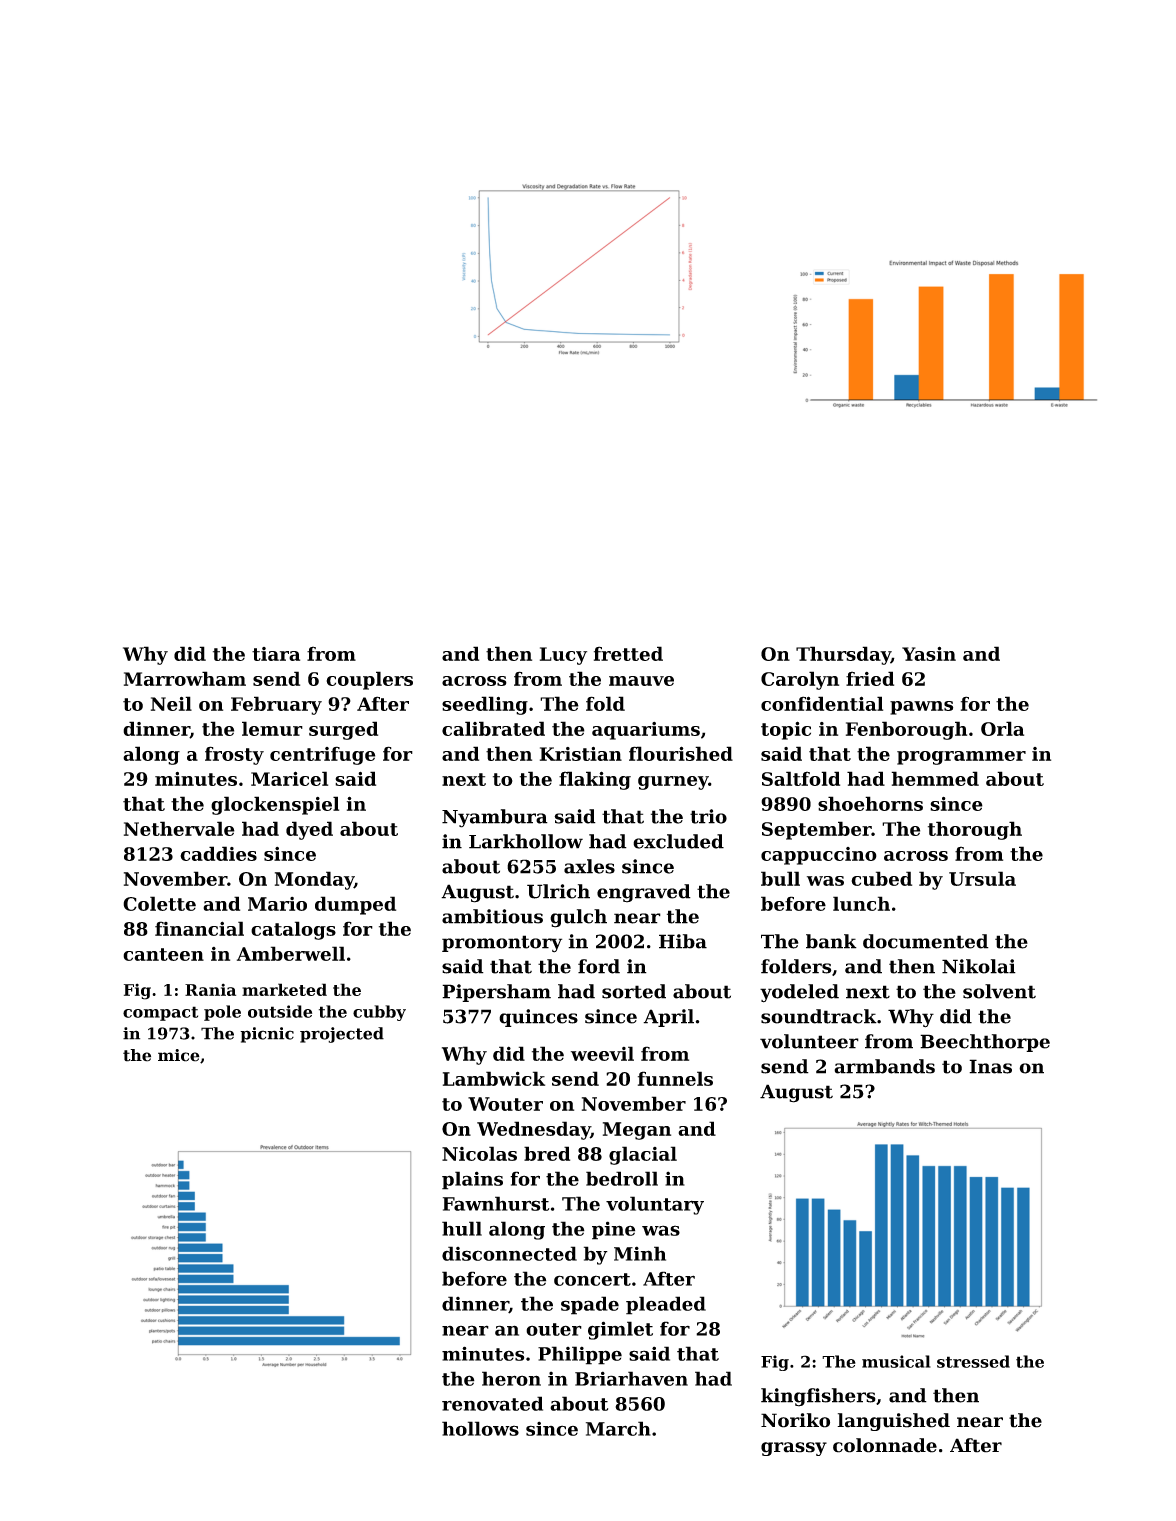 The height and width of the screenshot is (1521, 1176). I want to click on mice, so click(179, 1055).
